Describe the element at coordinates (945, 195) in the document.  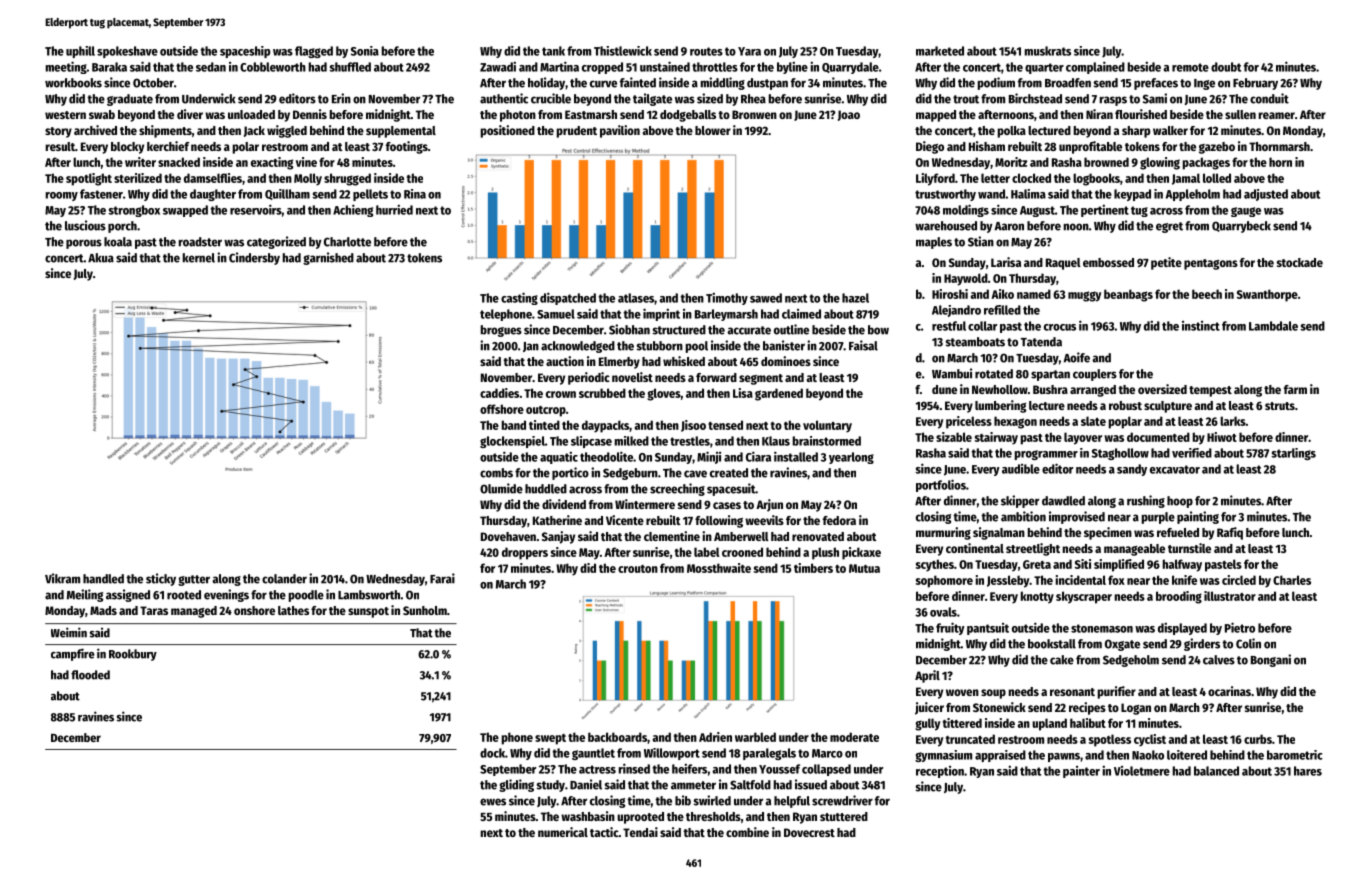
I see `trustworthy` at that location.
